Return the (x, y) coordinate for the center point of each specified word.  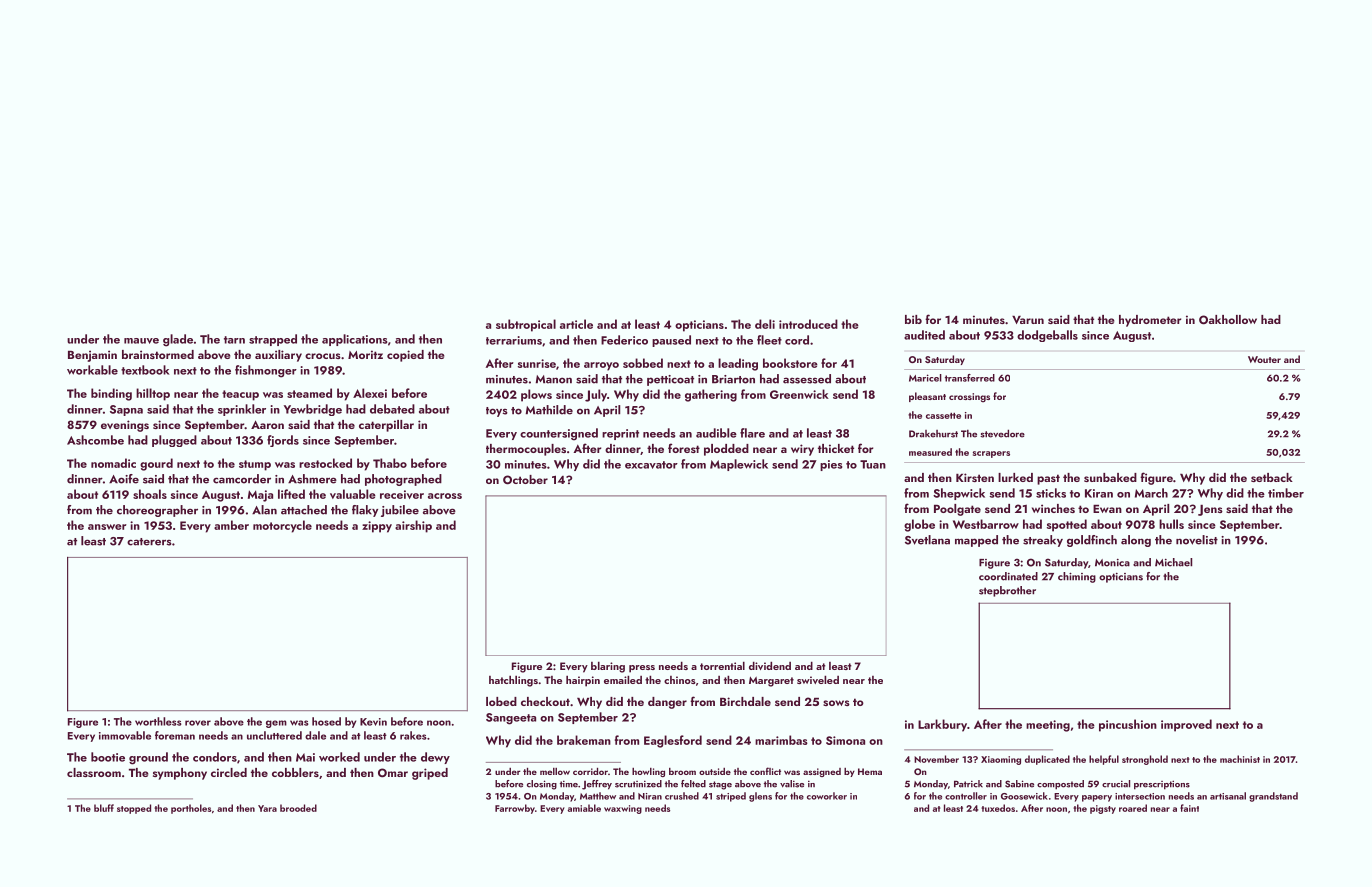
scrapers (991, 454)
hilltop (153, 394)
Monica (1112, 563)
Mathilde (549, 410)
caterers (149, 542)
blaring (608, 667)
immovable (125, 735)
